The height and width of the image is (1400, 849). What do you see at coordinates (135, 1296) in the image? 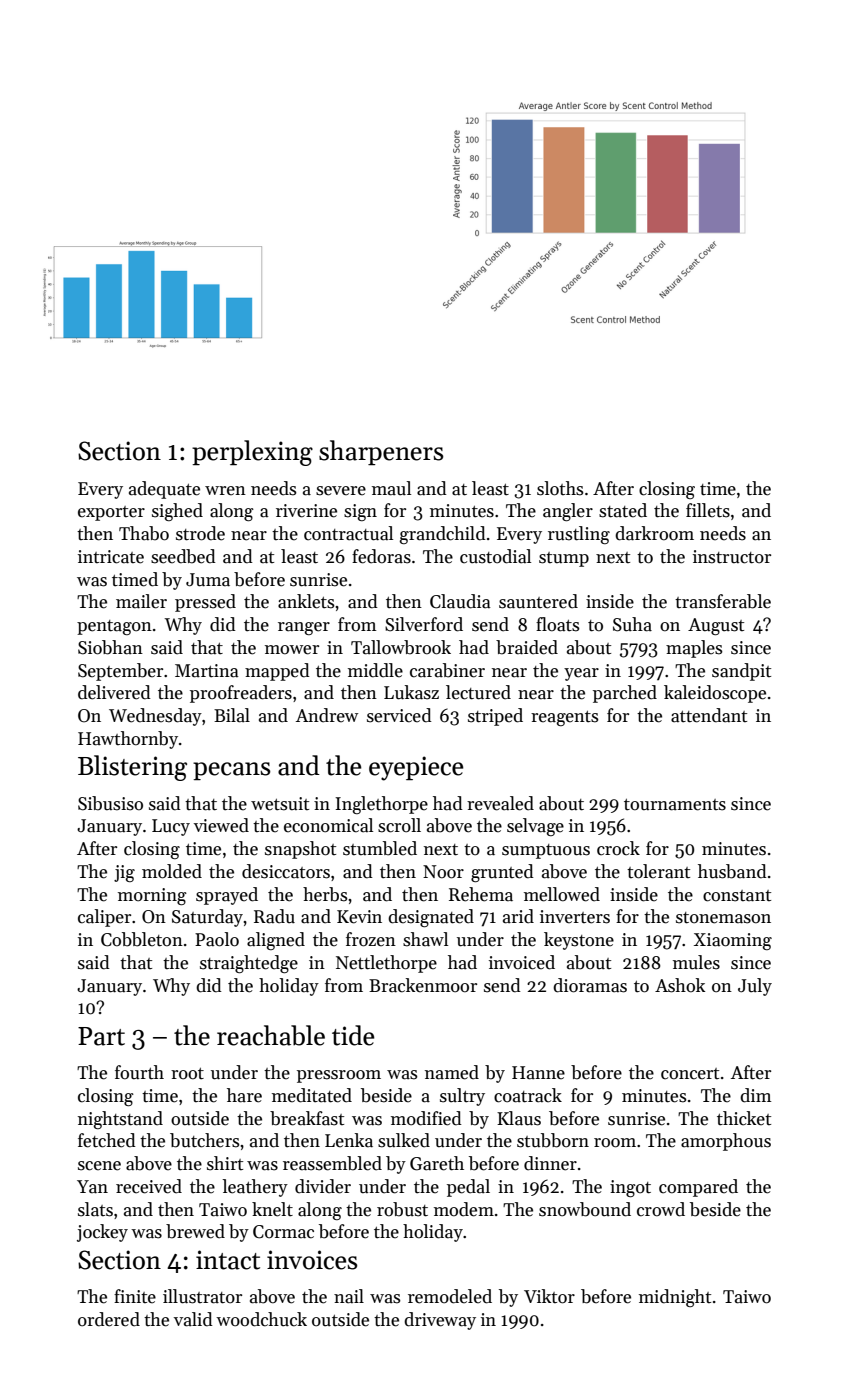
I see `finite` at bounding box center [135, 1296].
